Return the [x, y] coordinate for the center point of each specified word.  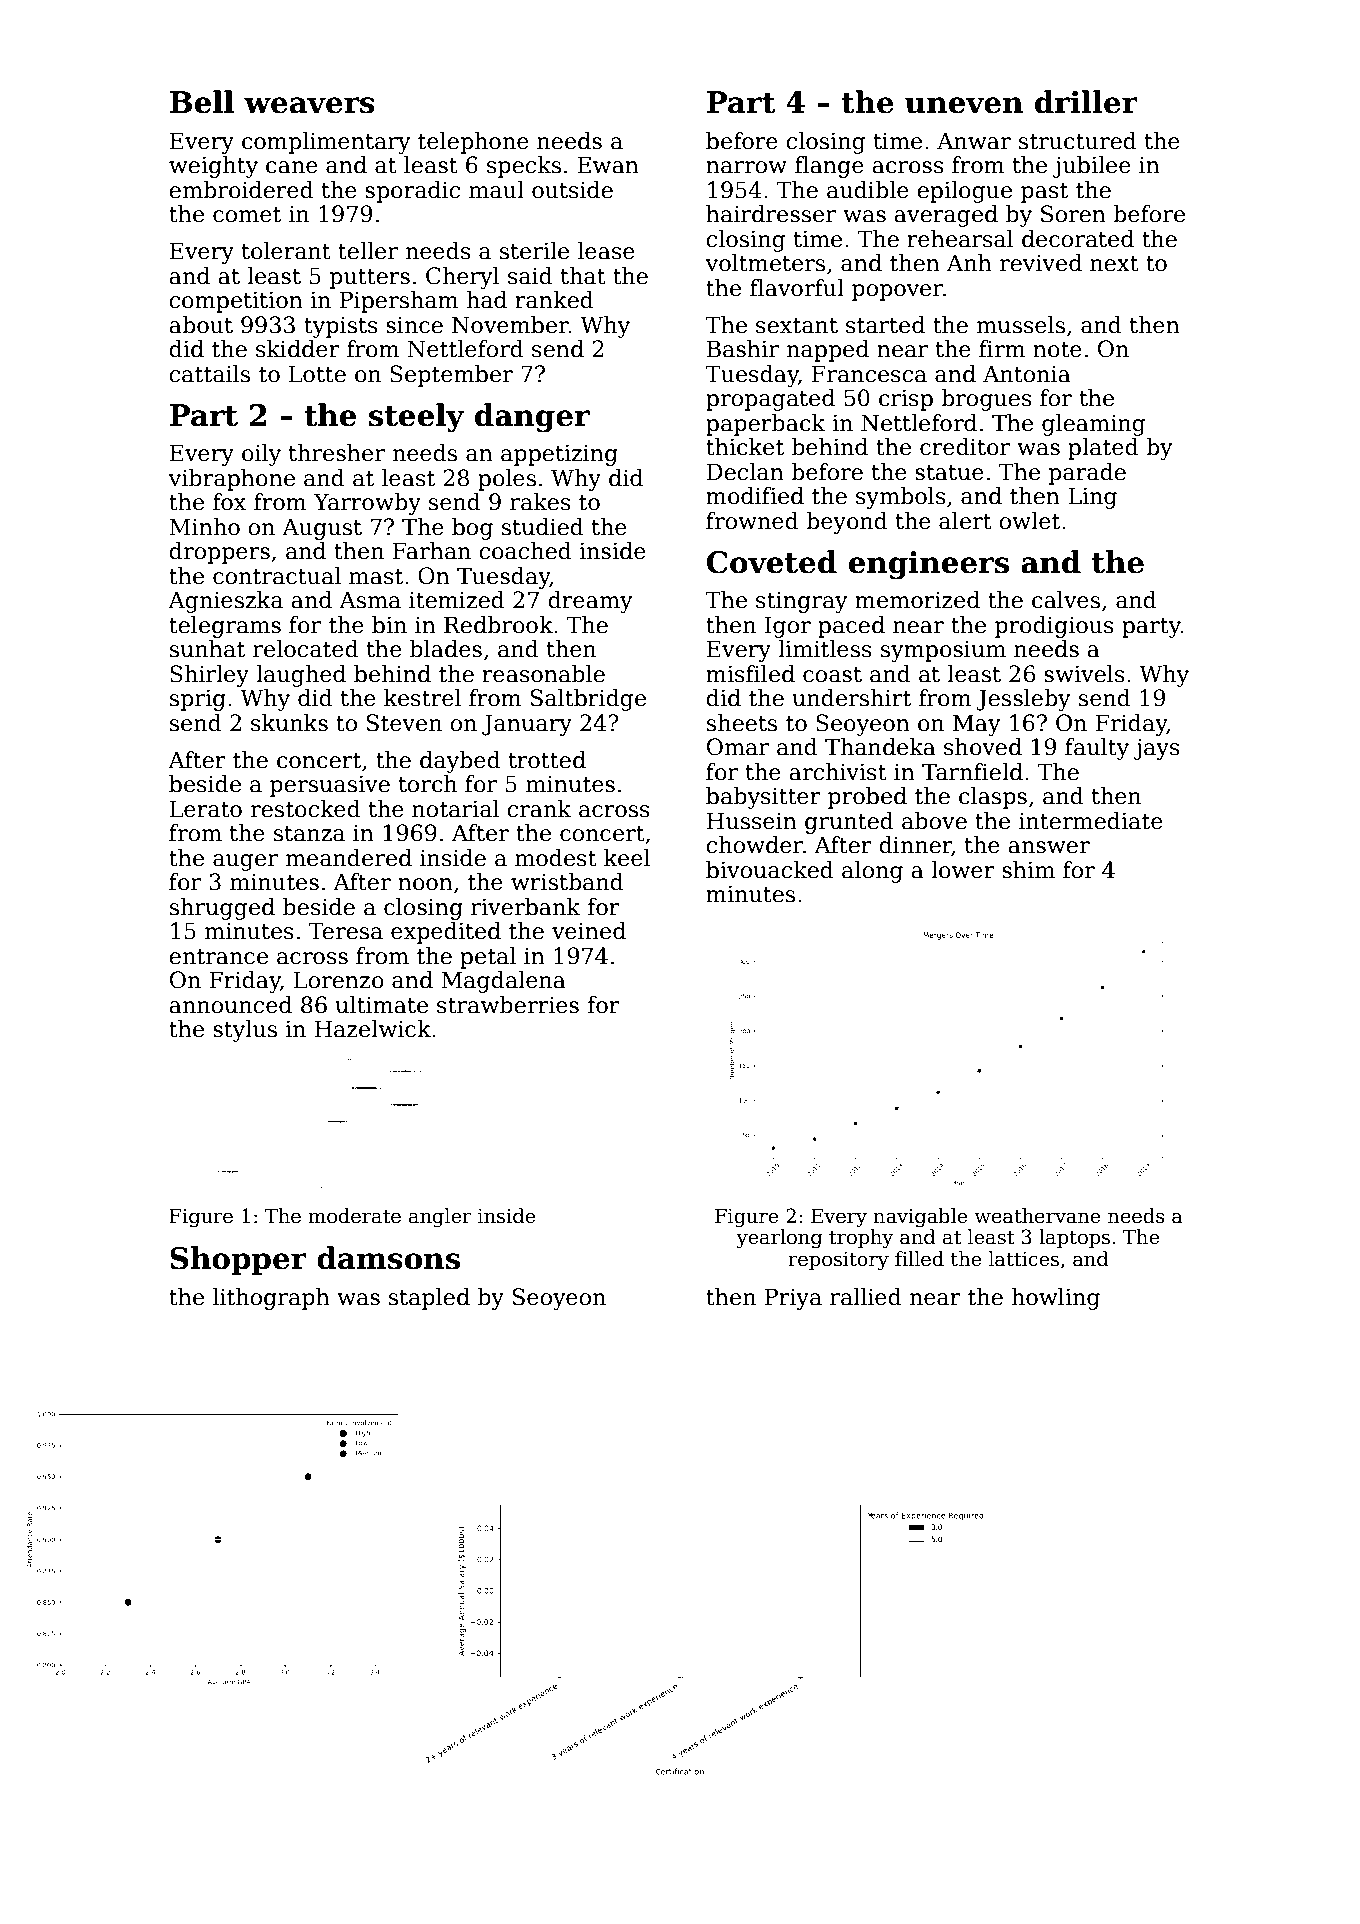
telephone [473, 143]
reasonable [543, 674]
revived [1041, 263]
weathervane [1037, 1216]
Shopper [238, 1260]
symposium [943, 651]
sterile [534, 251]
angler [440, 1217]
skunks [289, 723]
